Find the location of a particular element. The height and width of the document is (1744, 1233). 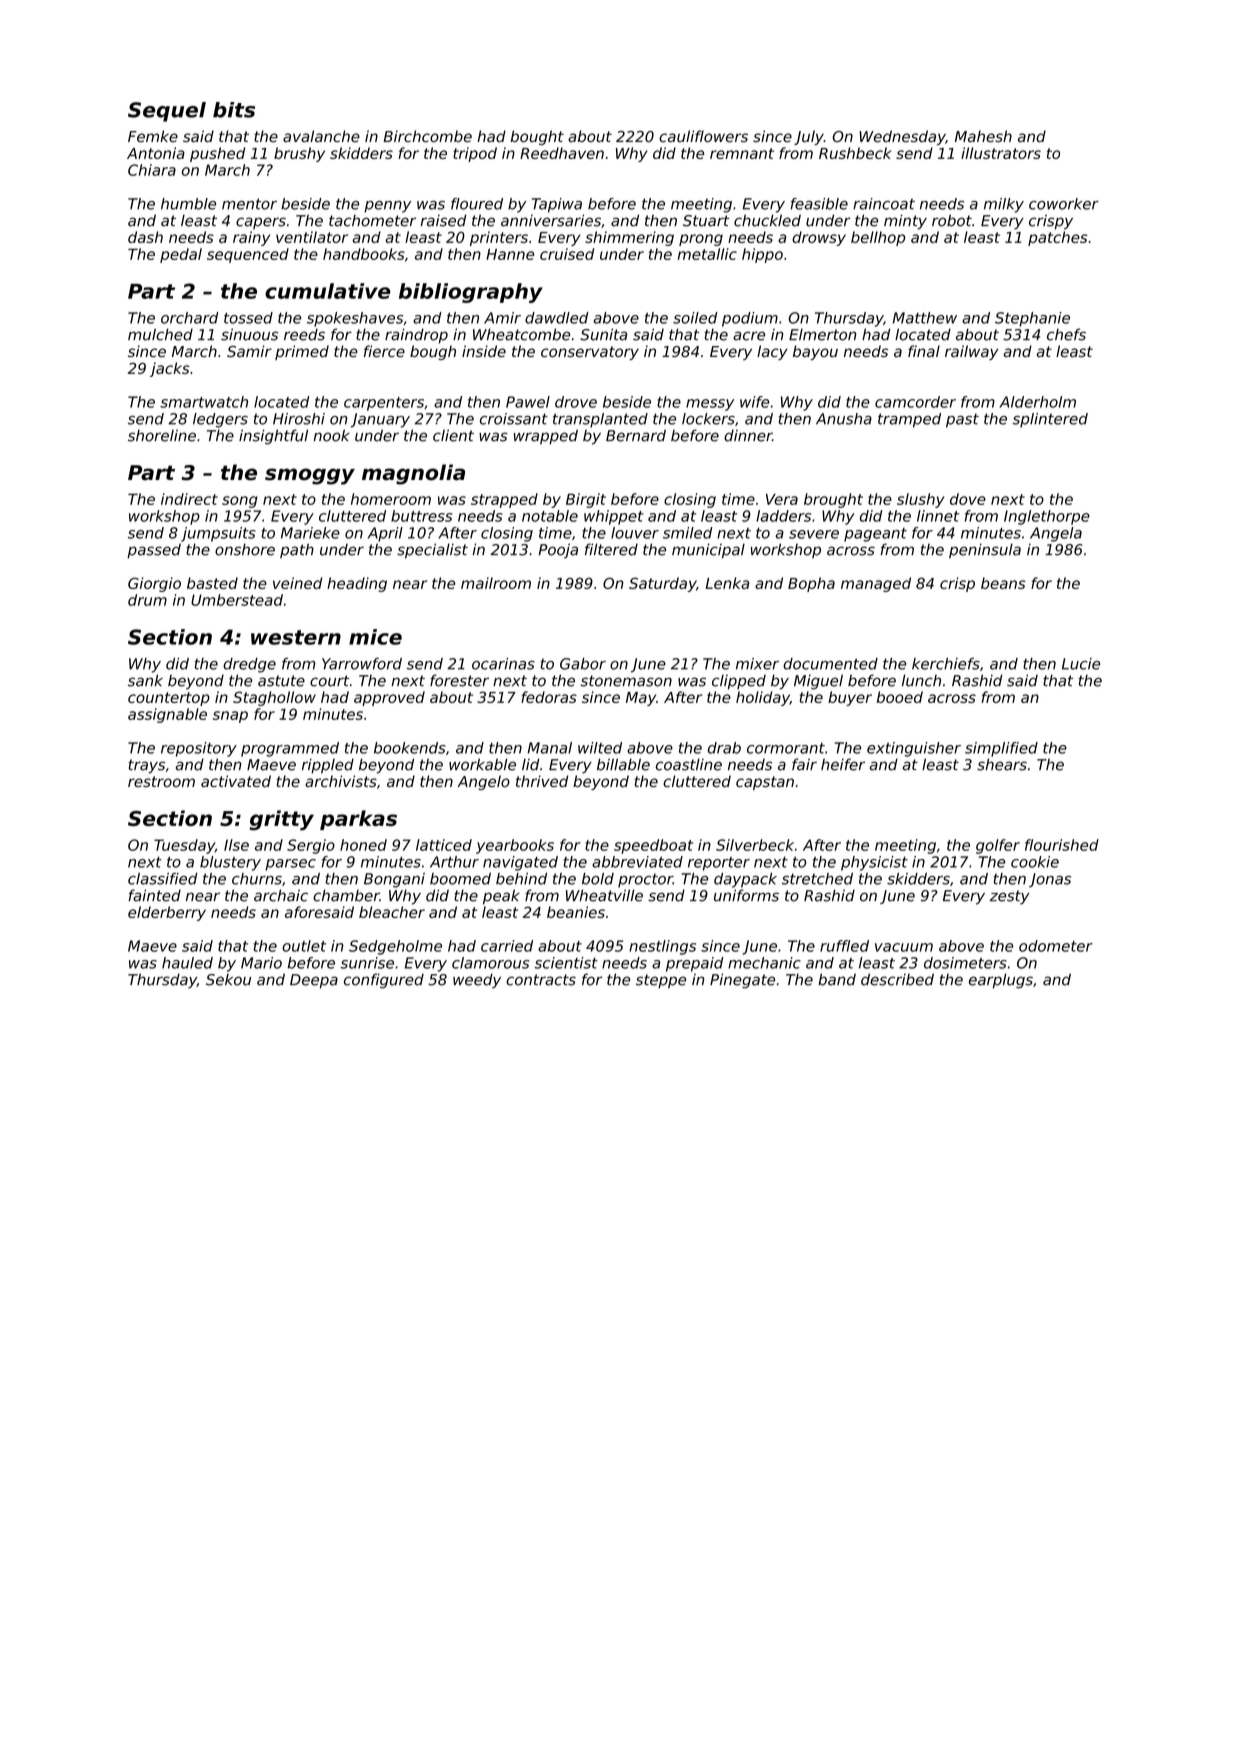

Mahesh is located at coordinates (983, 136).
